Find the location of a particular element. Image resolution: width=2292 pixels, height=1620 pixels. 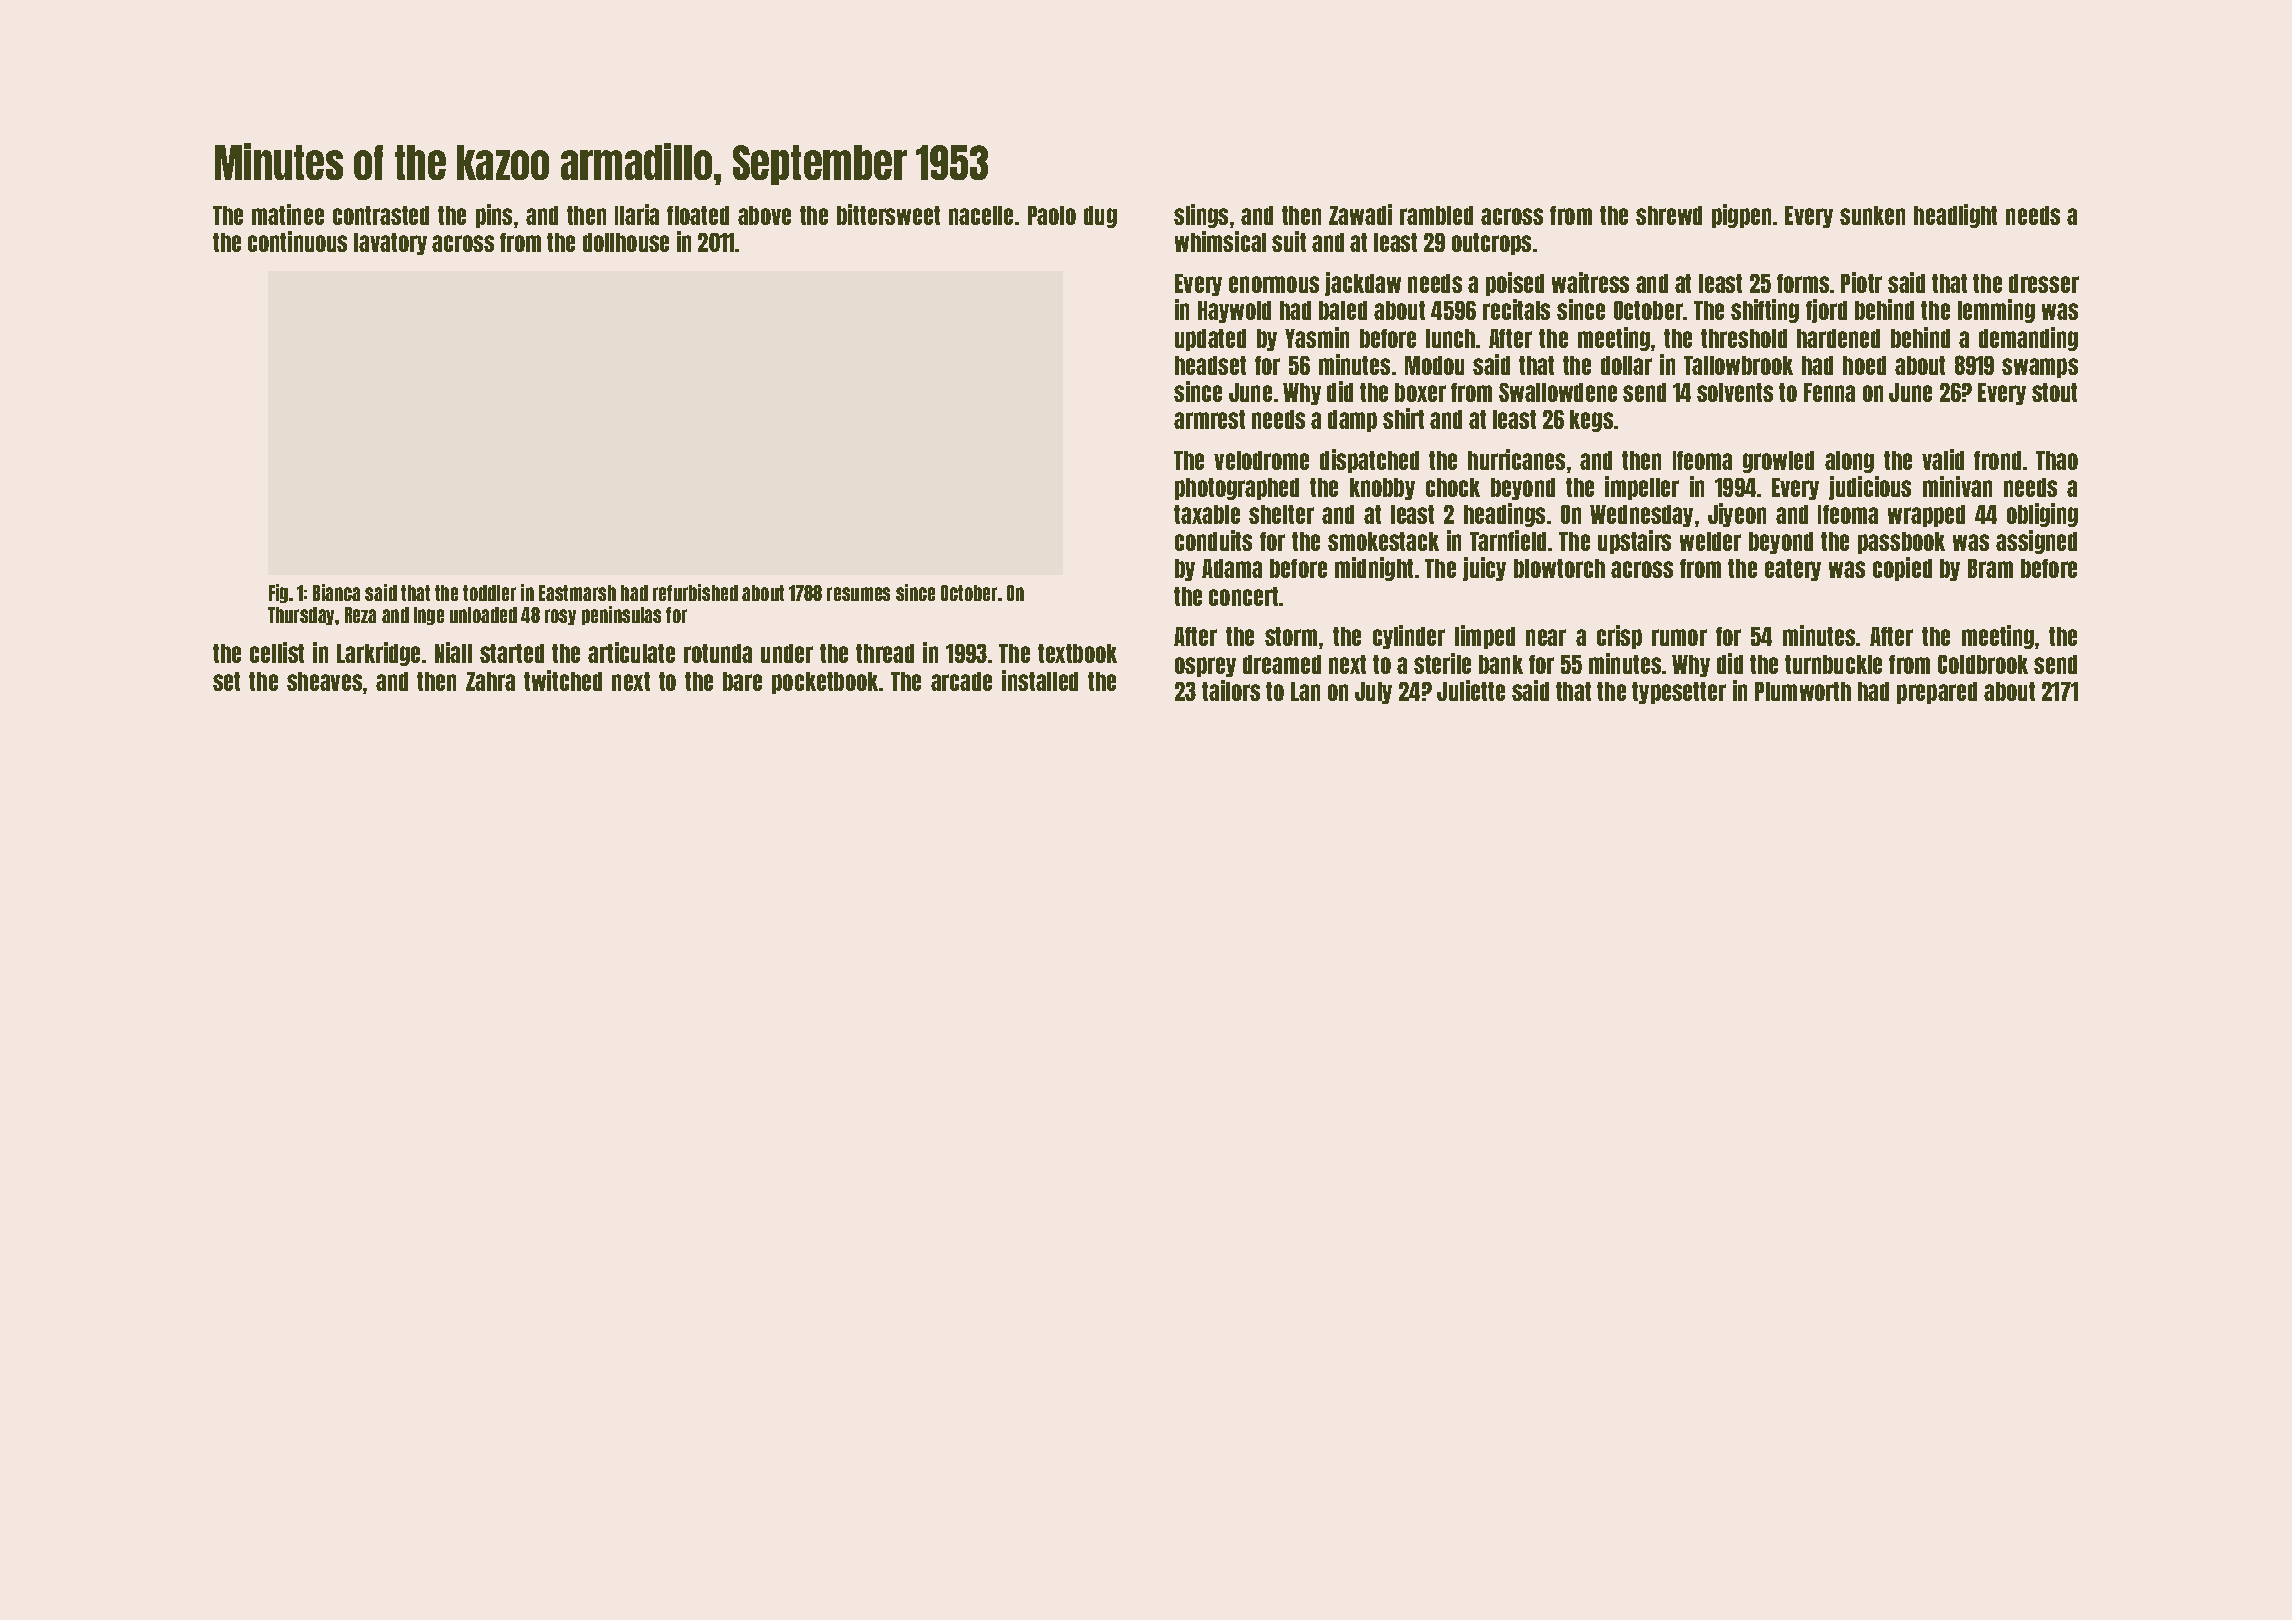

armrest is located at coordinates (1209, 419).
